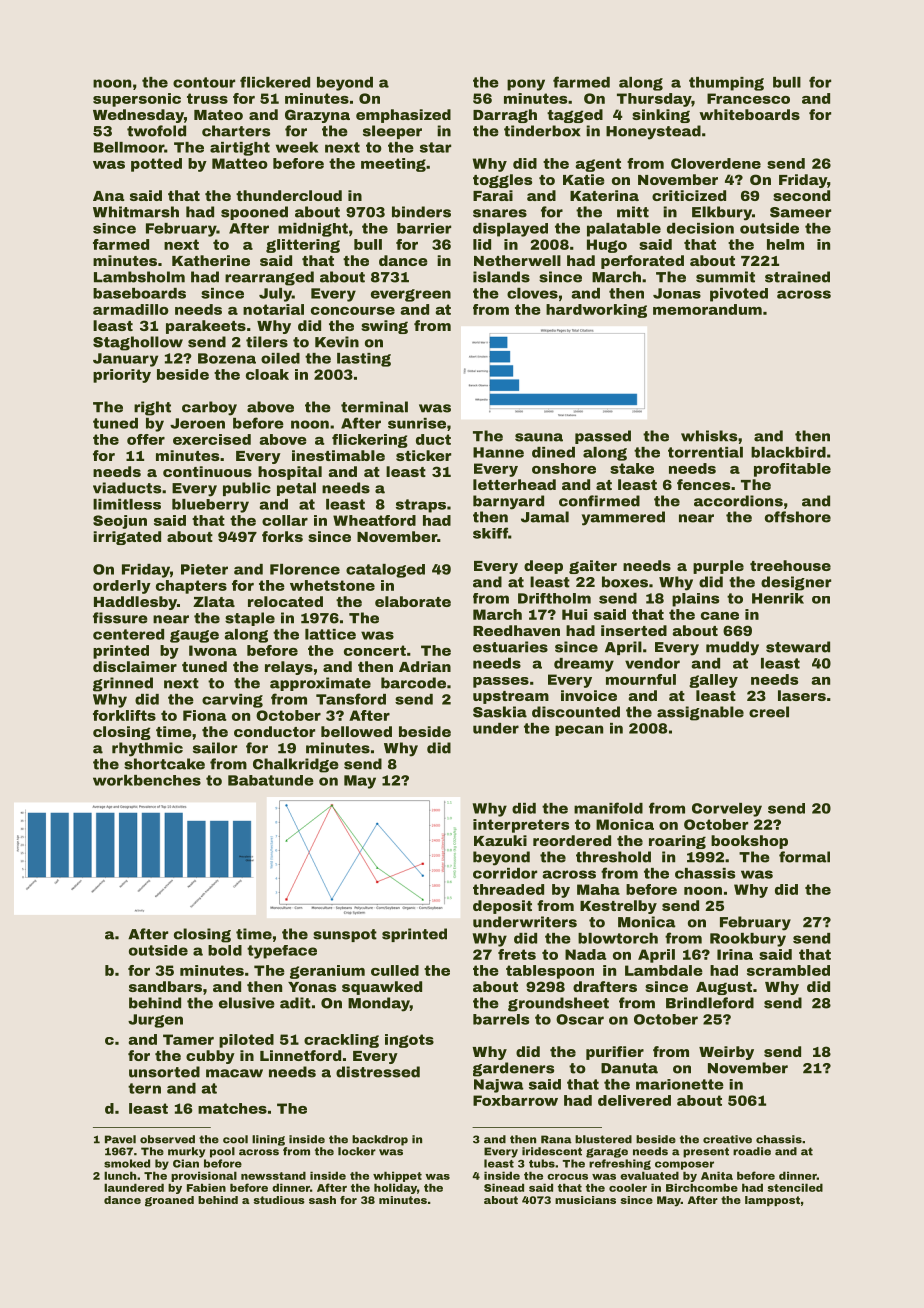  I want to click on barrels, so click(501, 1019).
